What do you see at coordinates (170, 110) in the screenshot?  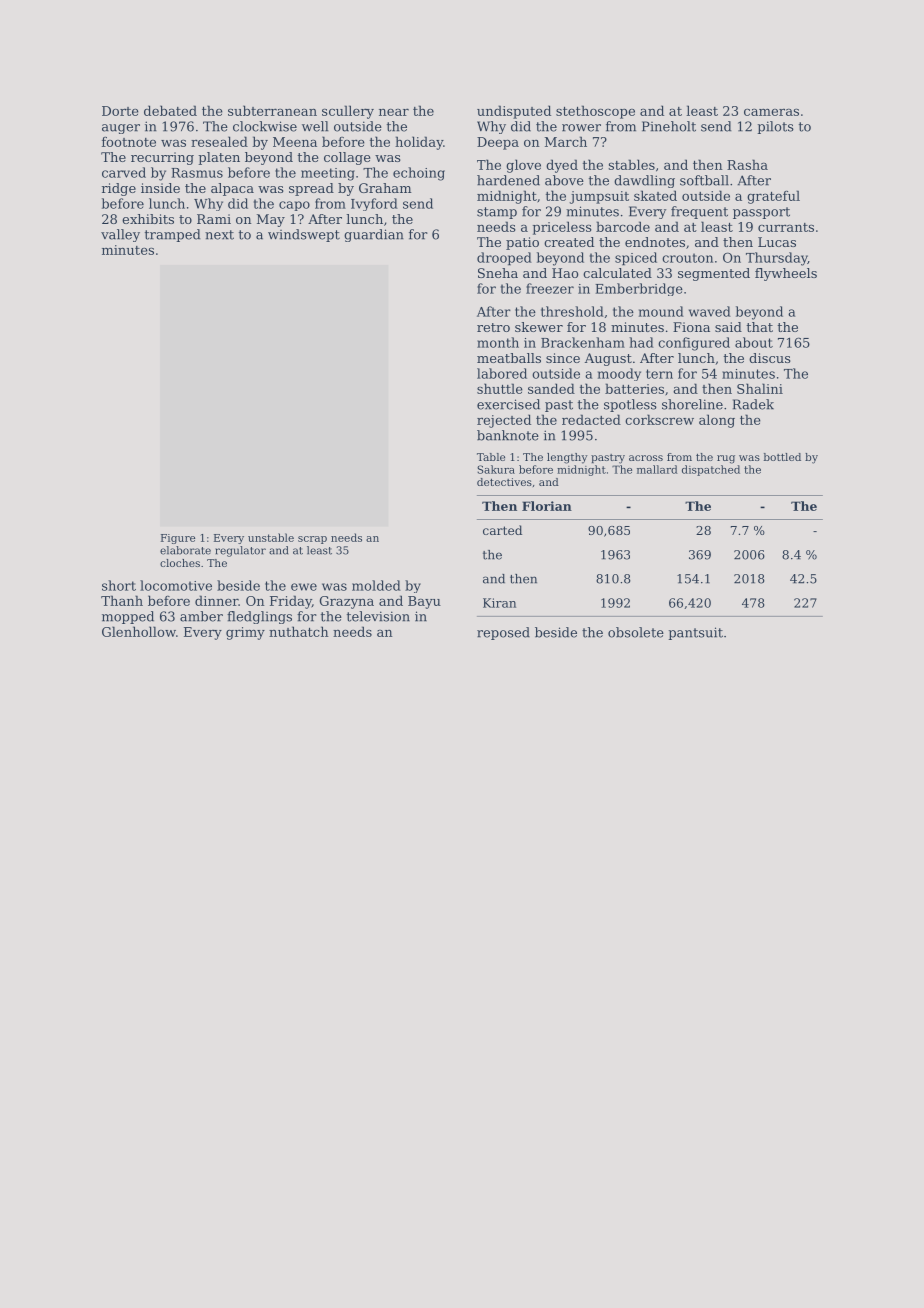 I see `debated` at bounding box center [170, 110].
